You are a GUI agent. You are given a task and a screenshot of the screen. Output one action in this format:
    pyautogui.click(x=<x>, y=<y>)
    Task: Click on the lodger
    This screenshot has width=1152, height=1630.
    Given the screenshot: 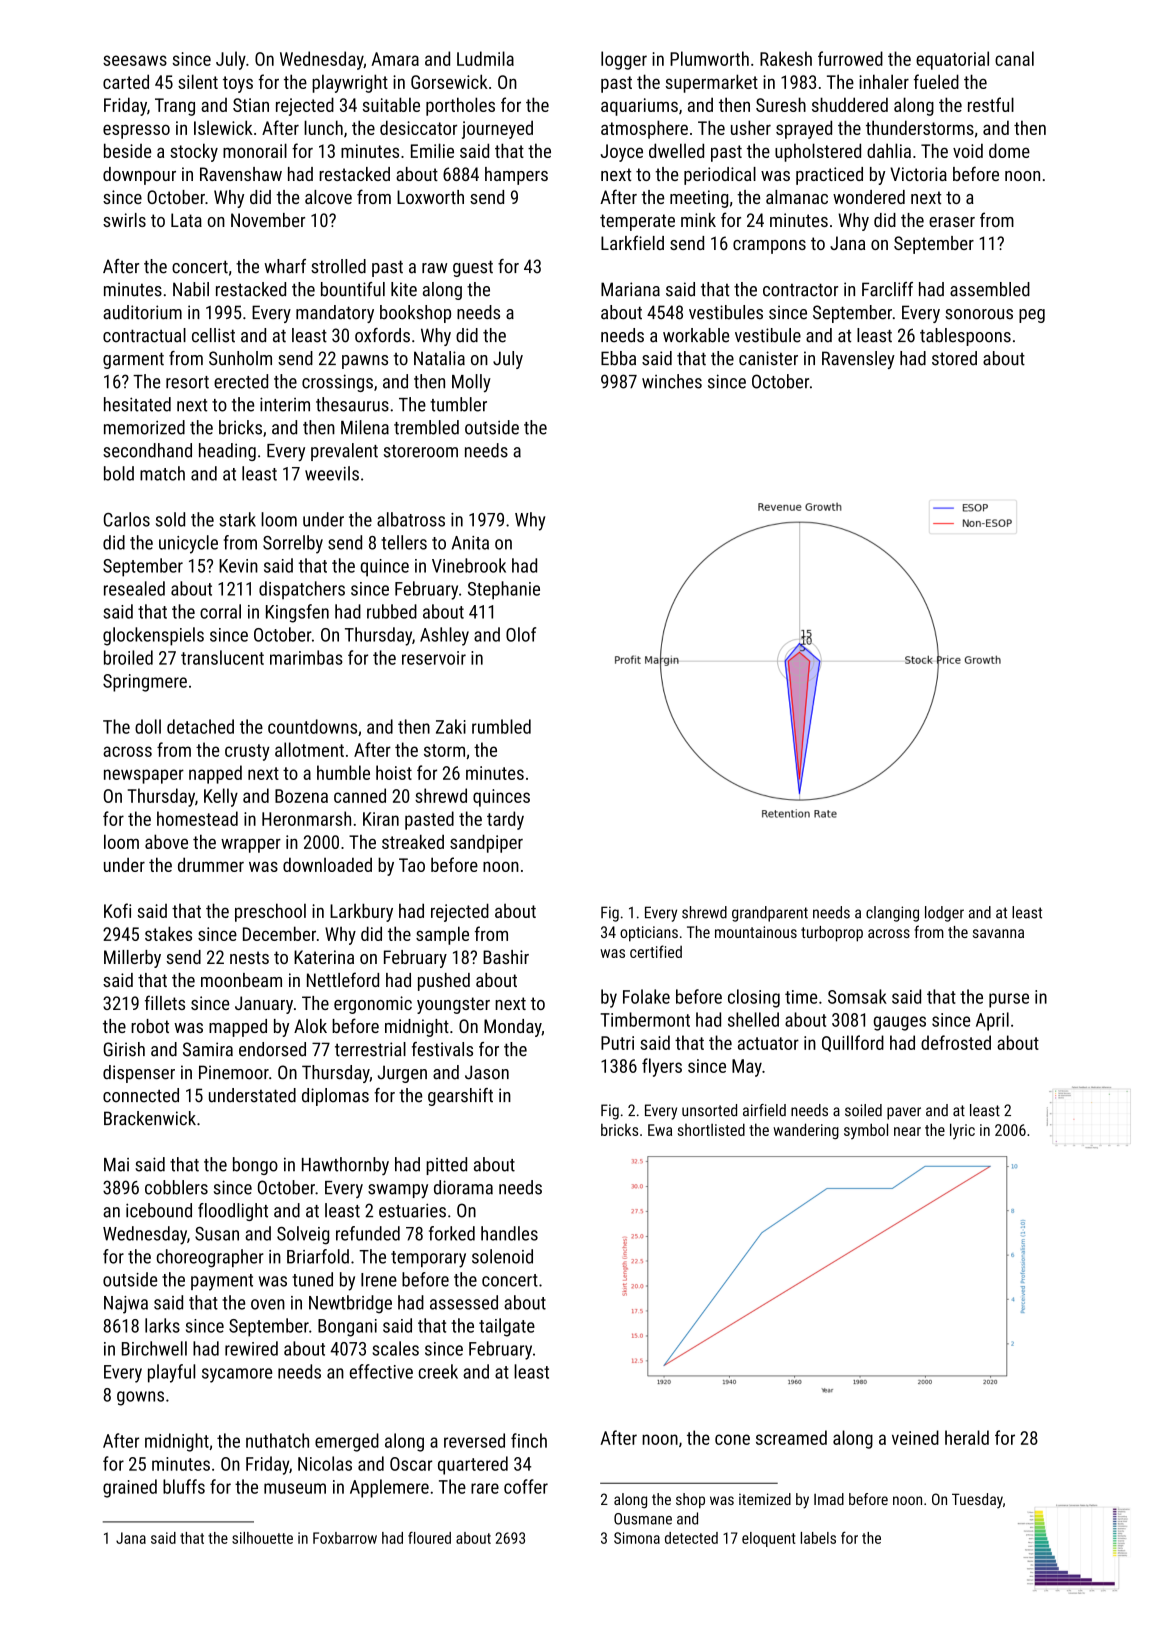 What is the action you would take?
    pyautogui.click(x=944, y=914)
